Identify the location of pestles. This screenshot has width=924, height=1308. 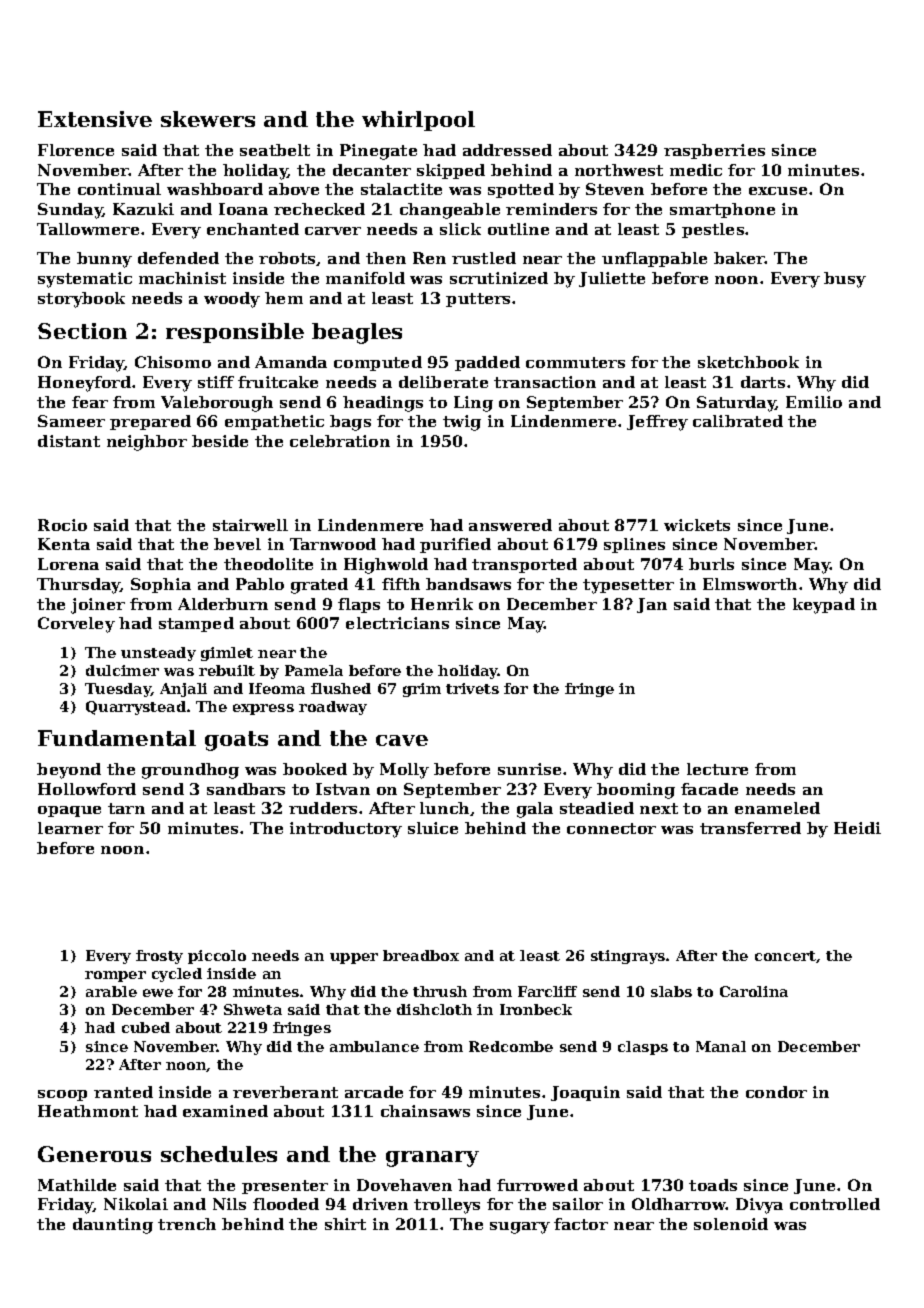
(713, 230).
